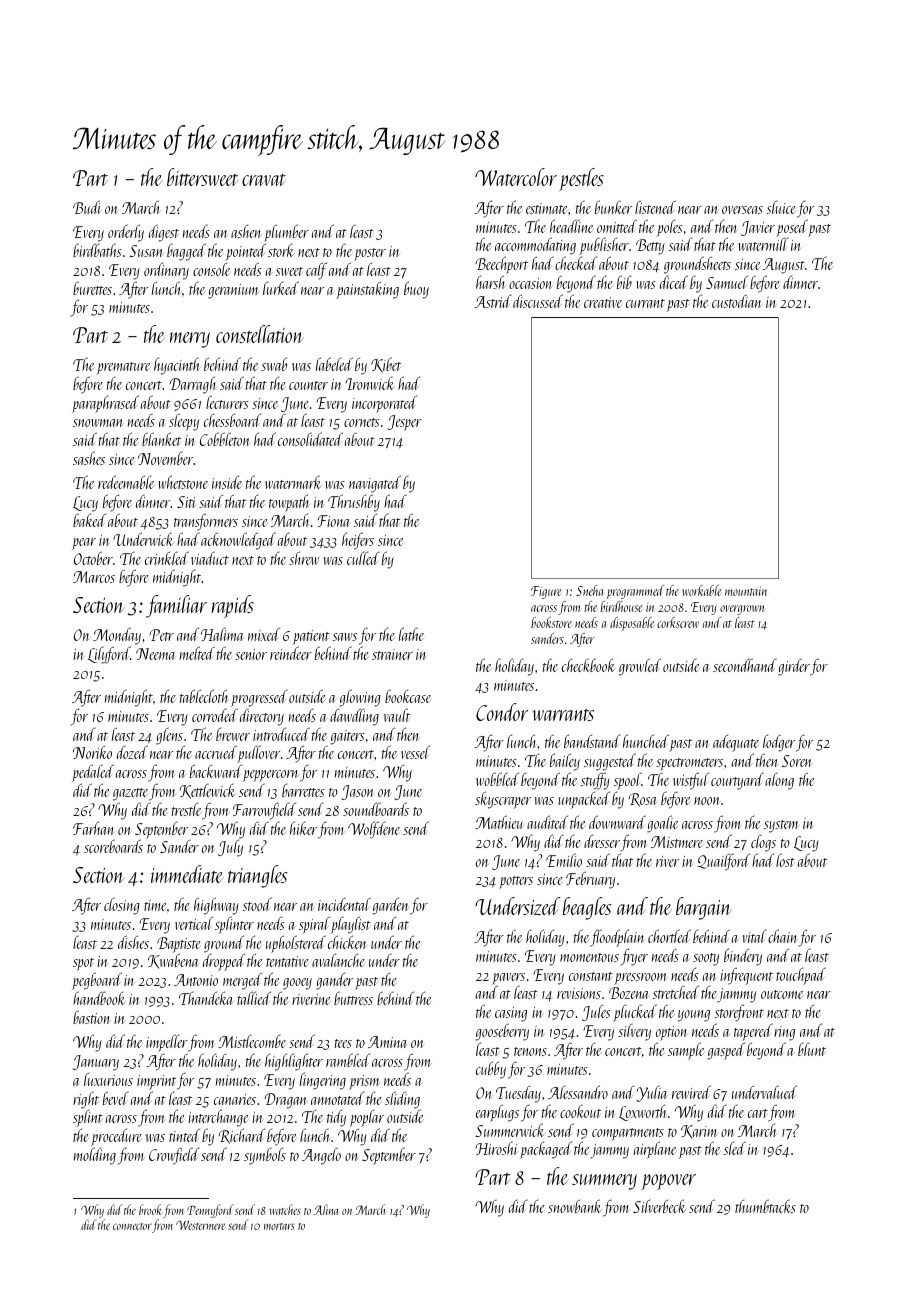  I want to click on Richard, so click(241, 1136).
